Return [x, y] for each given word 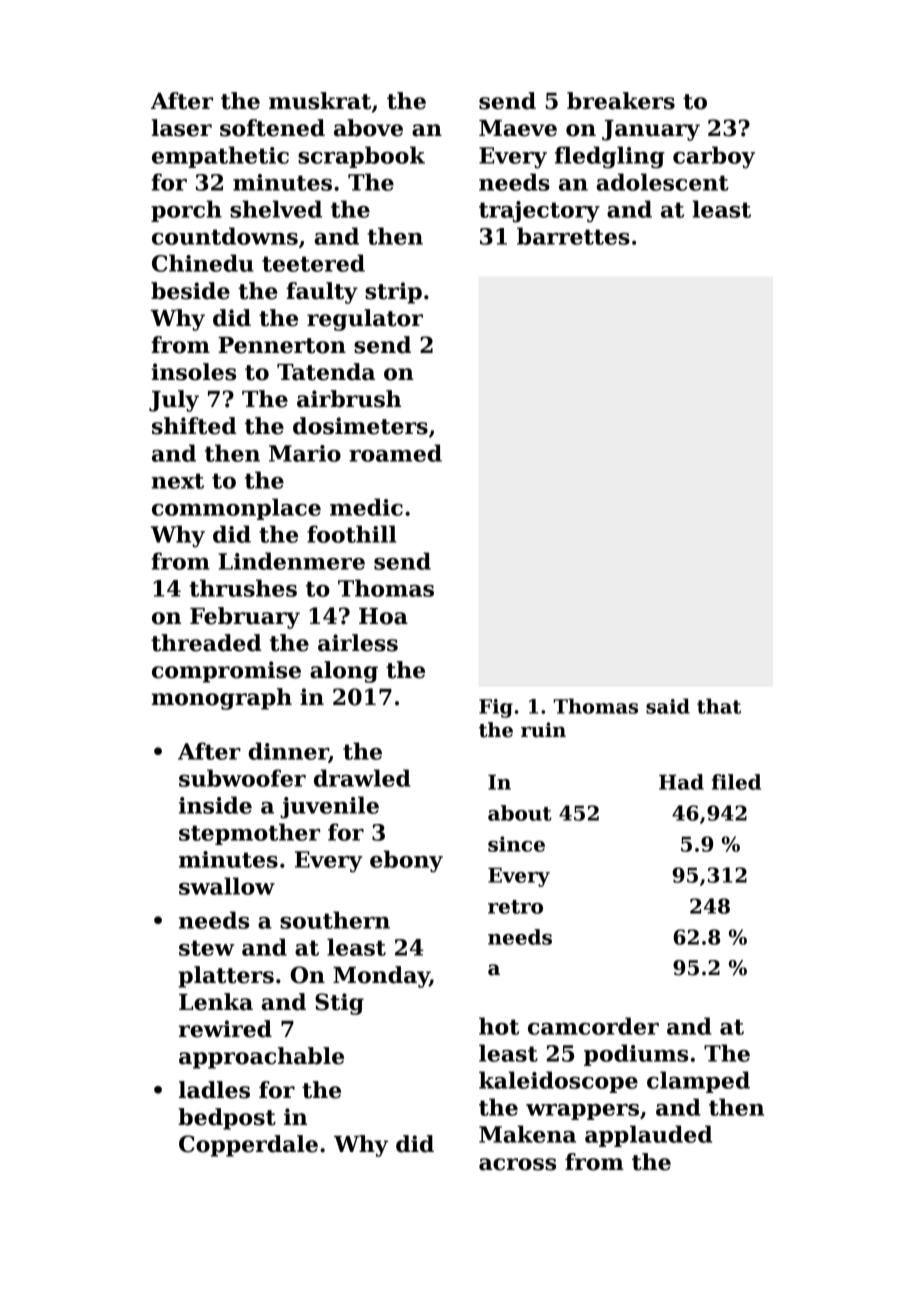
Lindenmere [291, 561]
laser [181, 128]
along [344, 672]
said [668, 706]
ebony [406, 861]
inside [215, 805]
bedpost [227, 1119]
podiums [636, 1055]
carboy [714, 157]
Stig [339, 1004]
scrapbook [361, 157]
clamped [698, 1082]
